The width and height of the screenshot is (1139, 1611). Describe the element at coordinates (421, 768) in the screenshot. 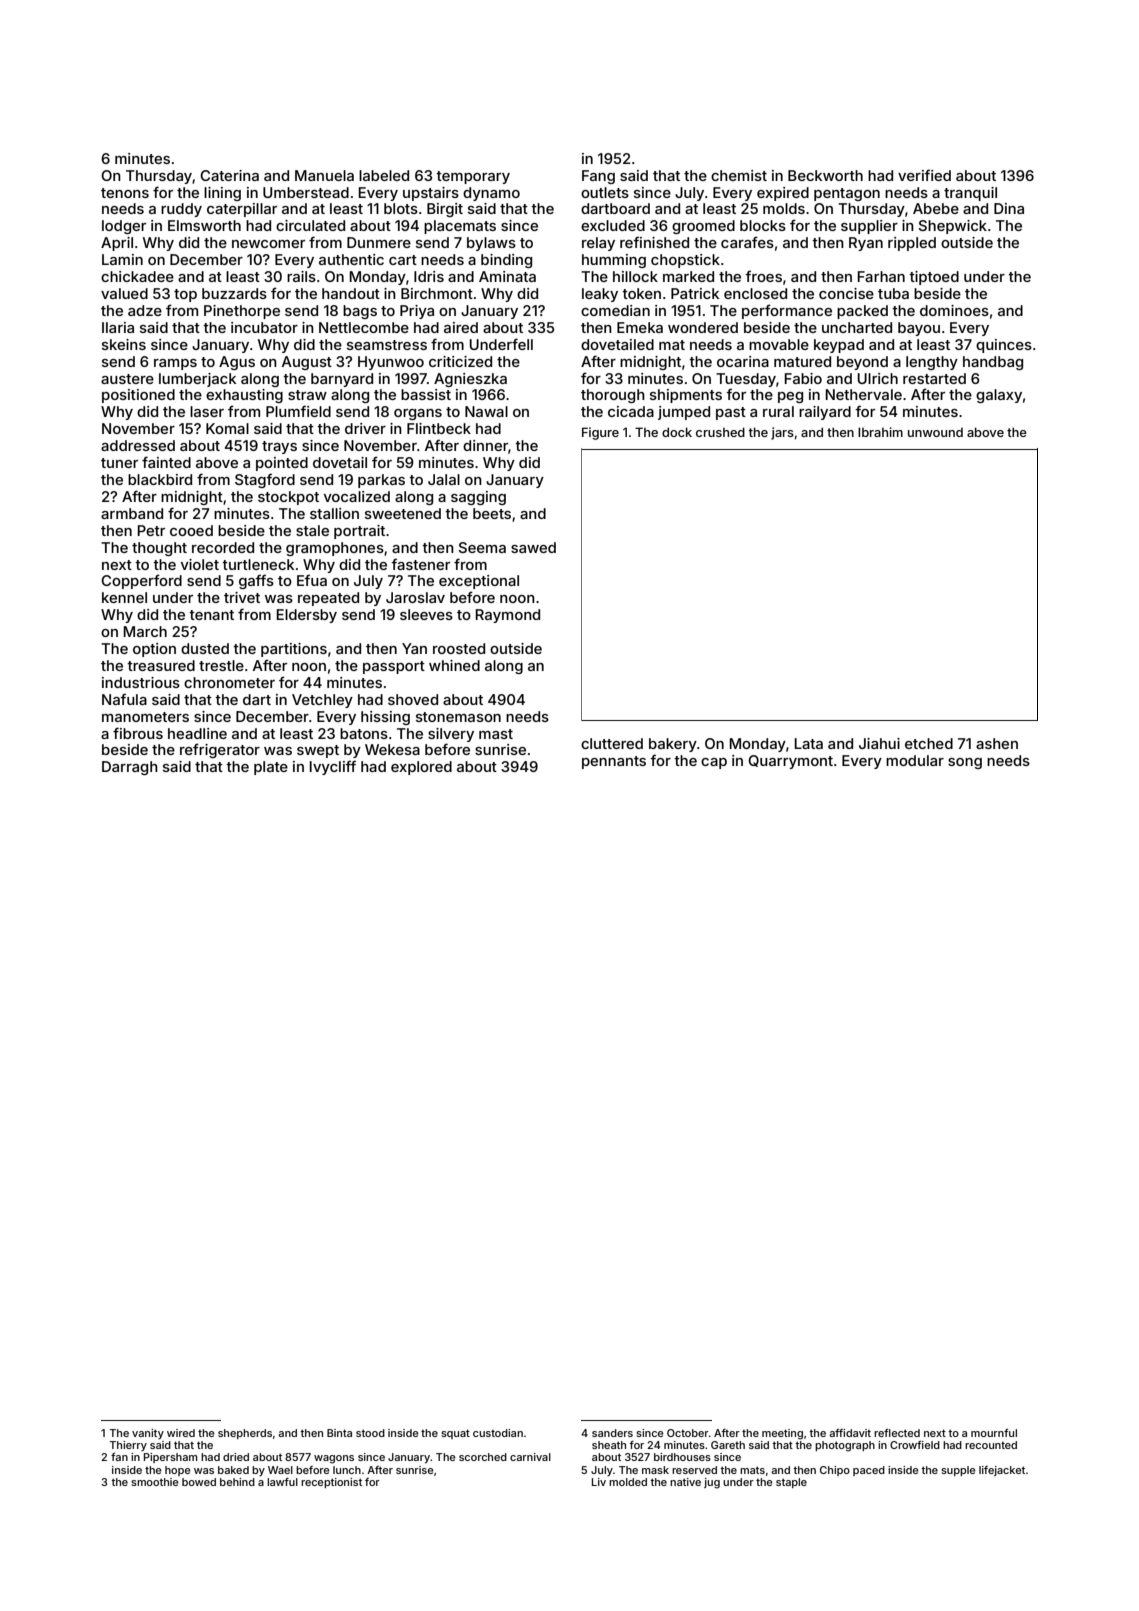

I see `explored` at that location.
